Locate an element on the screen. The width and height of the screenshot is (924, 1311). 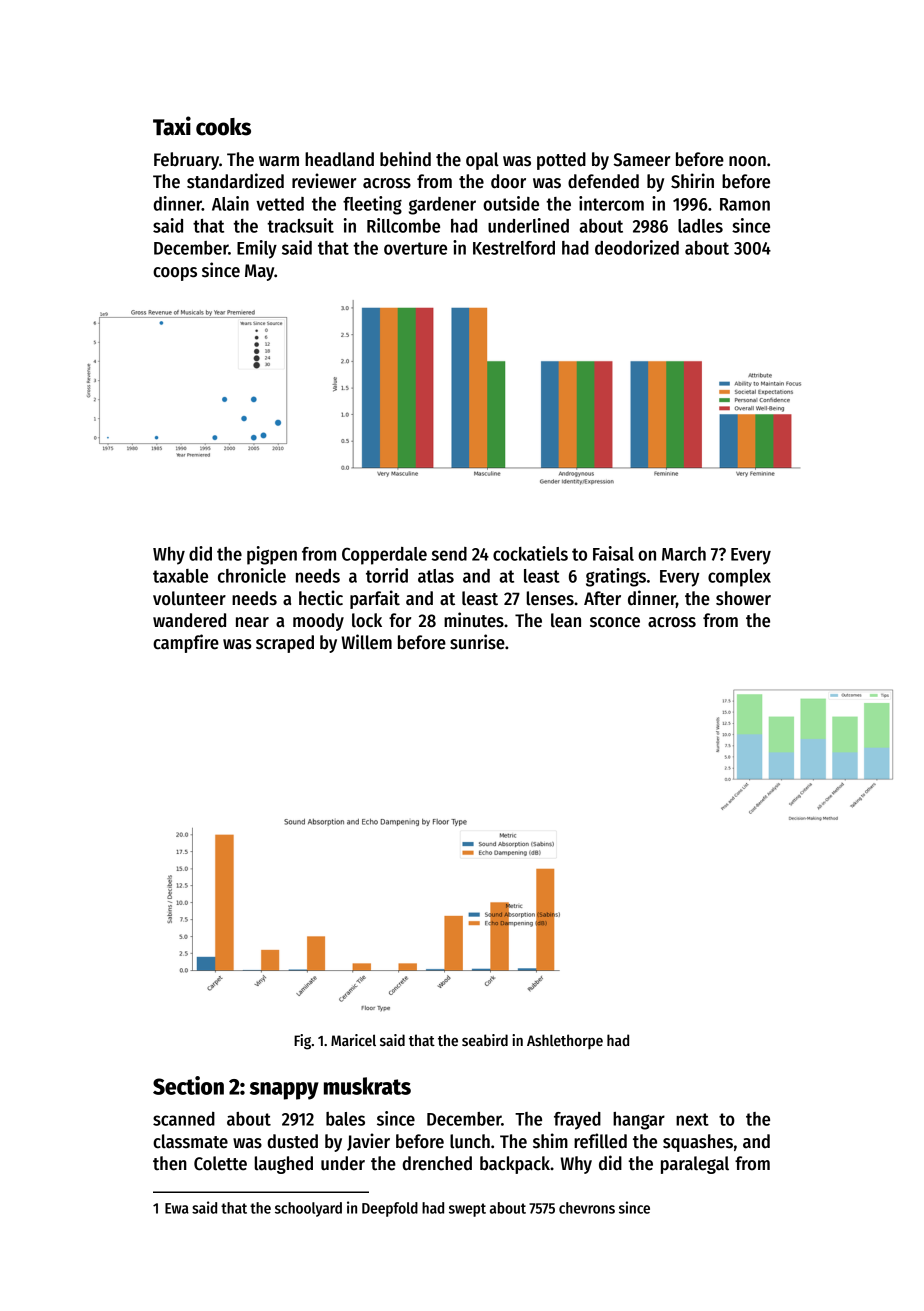
Taxi is located at coordinates (172, 126).
